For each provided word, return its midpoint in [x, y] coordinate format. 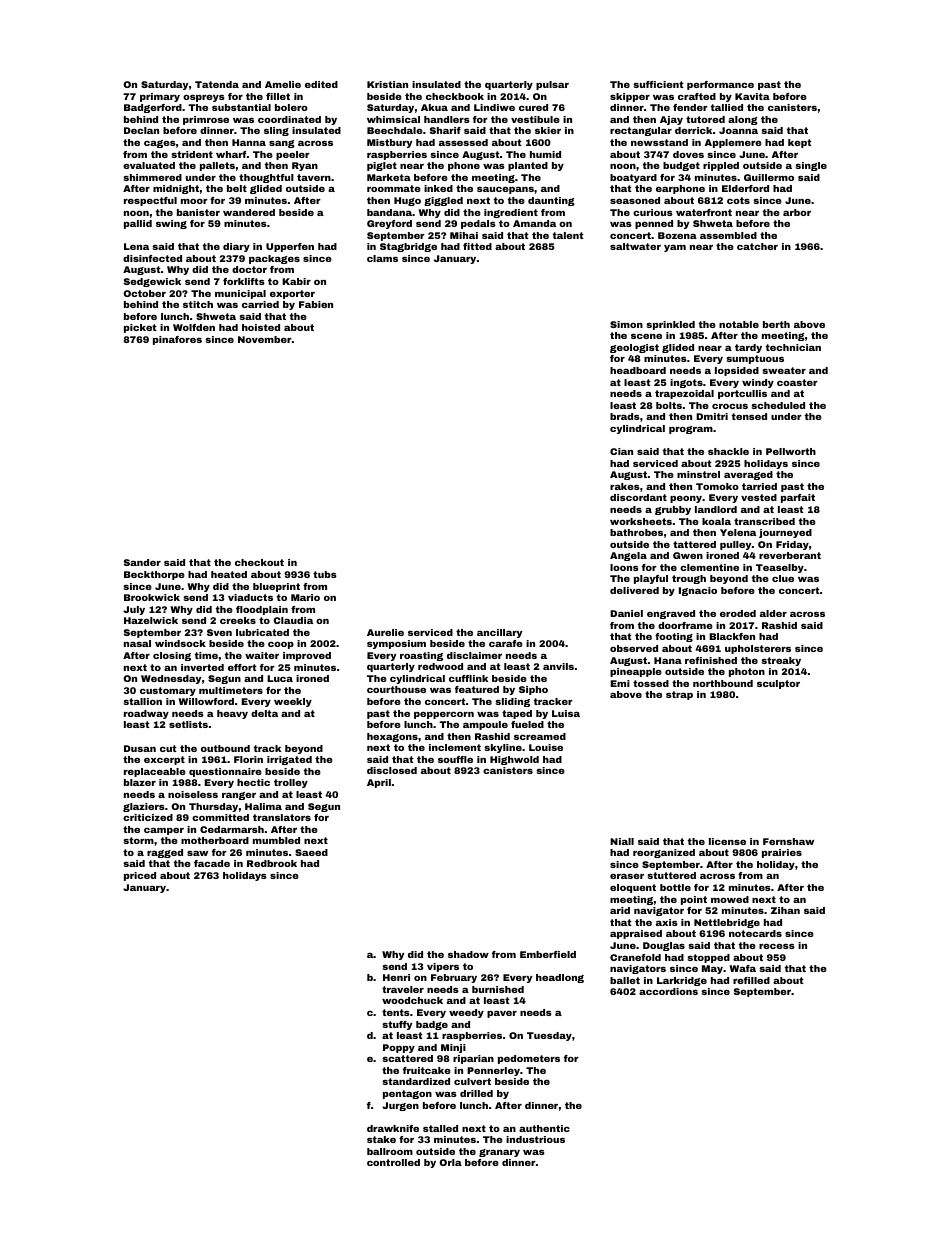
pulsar [552, 85]
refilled [751, 980]
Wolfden [194, 327]
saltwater [635, 246]
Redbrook [272, 863]
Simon [626, 324]
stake [381, 1139]
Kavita [752, 96]
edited [321, 84]
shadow [468, 954]
